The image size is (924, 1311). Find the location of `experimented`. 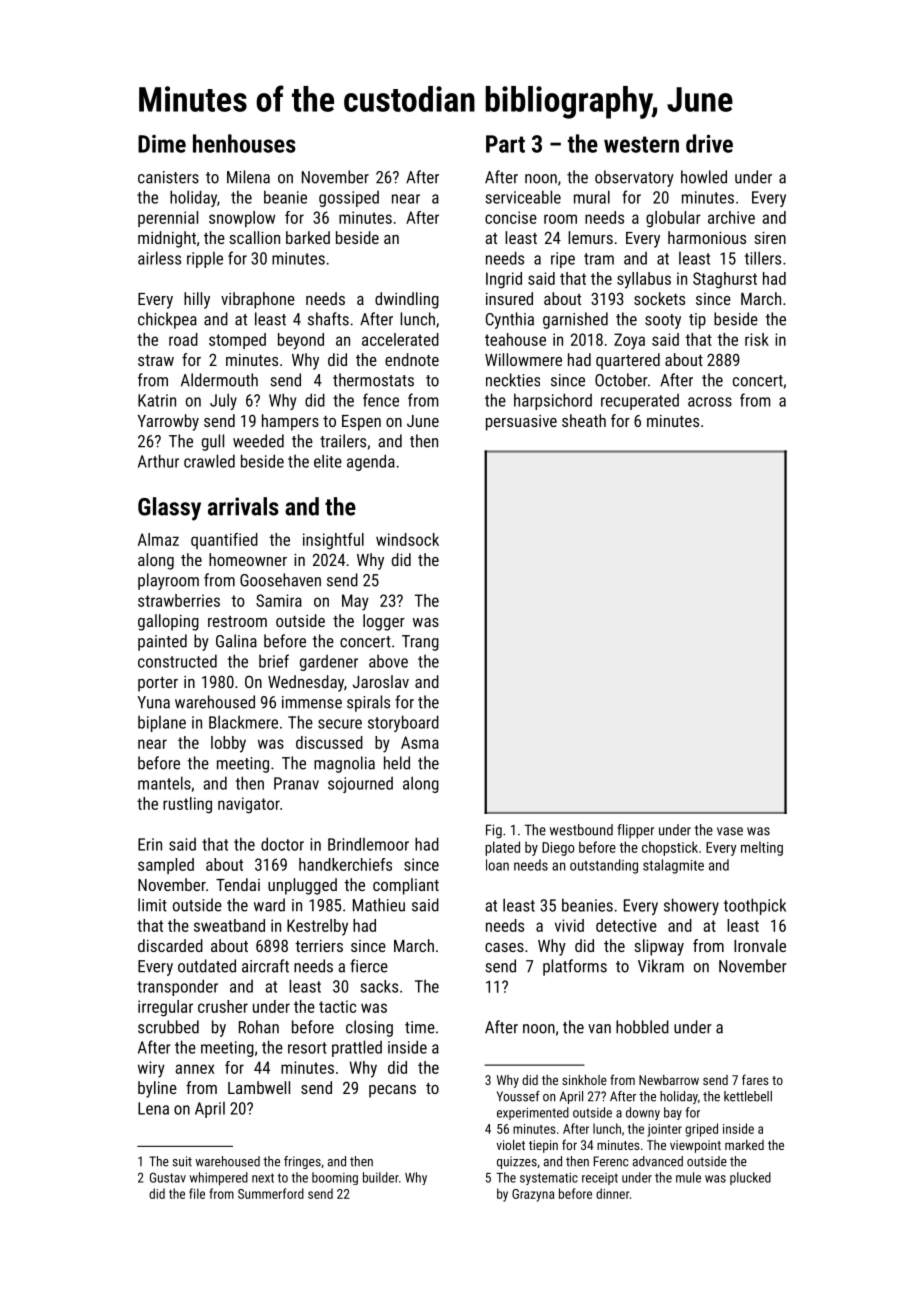

experimented is located at coordinates (533, 1113).
